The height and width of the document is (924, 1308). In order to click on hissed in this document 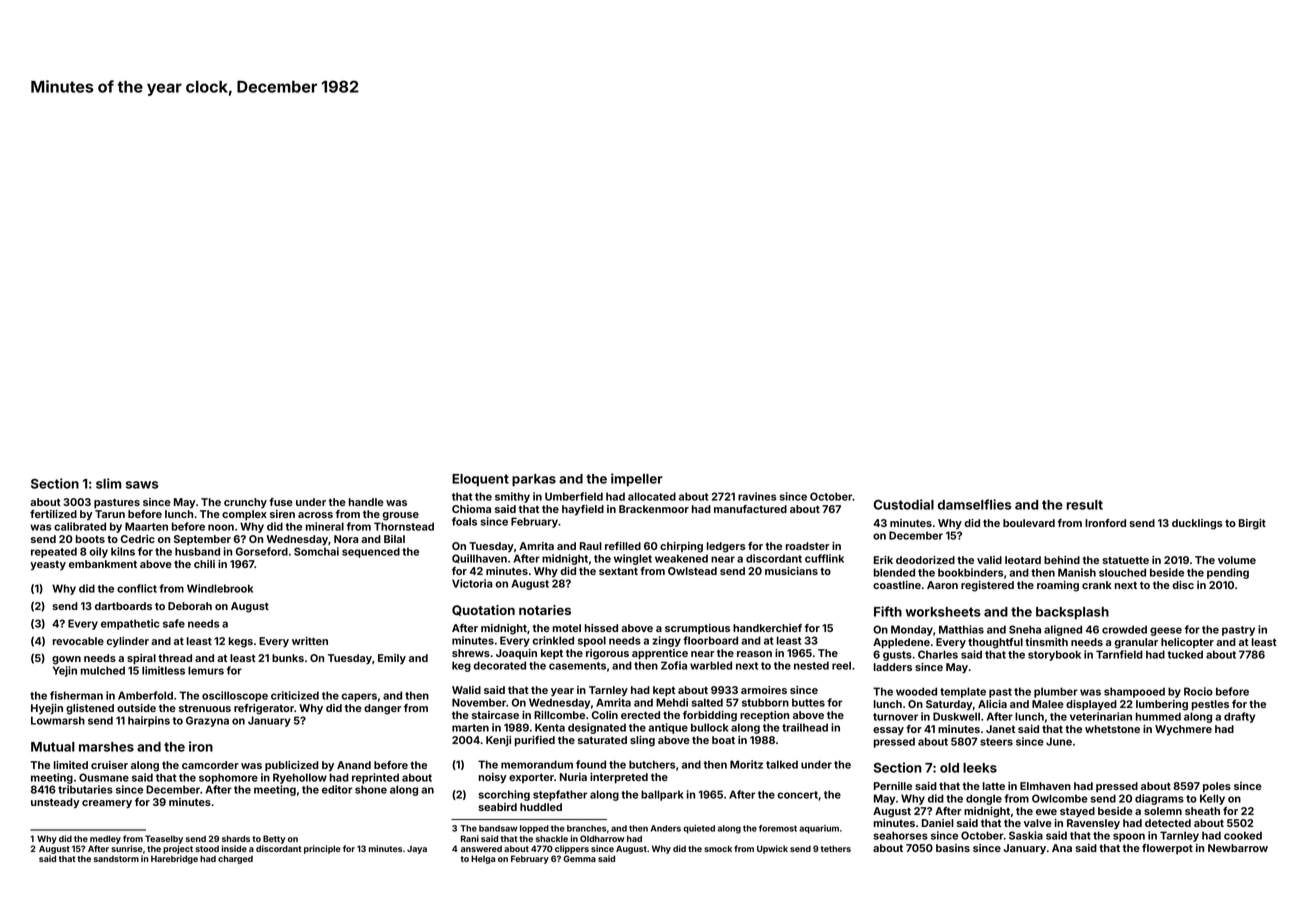, I will do `click(601, 628)`.
